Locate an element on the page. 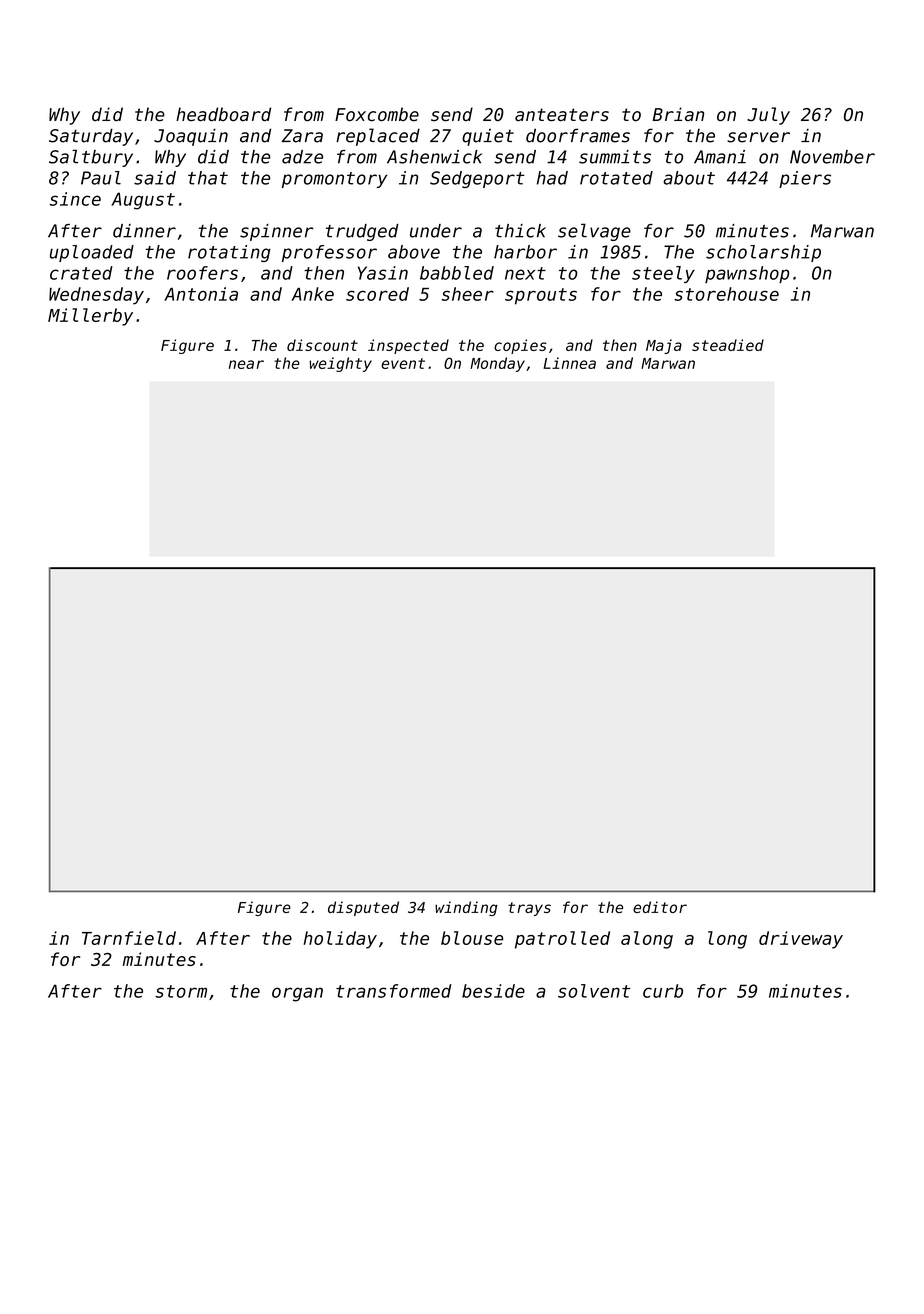 This document has width=924, height=1314. driveway is located at coordinates (801, 940).
